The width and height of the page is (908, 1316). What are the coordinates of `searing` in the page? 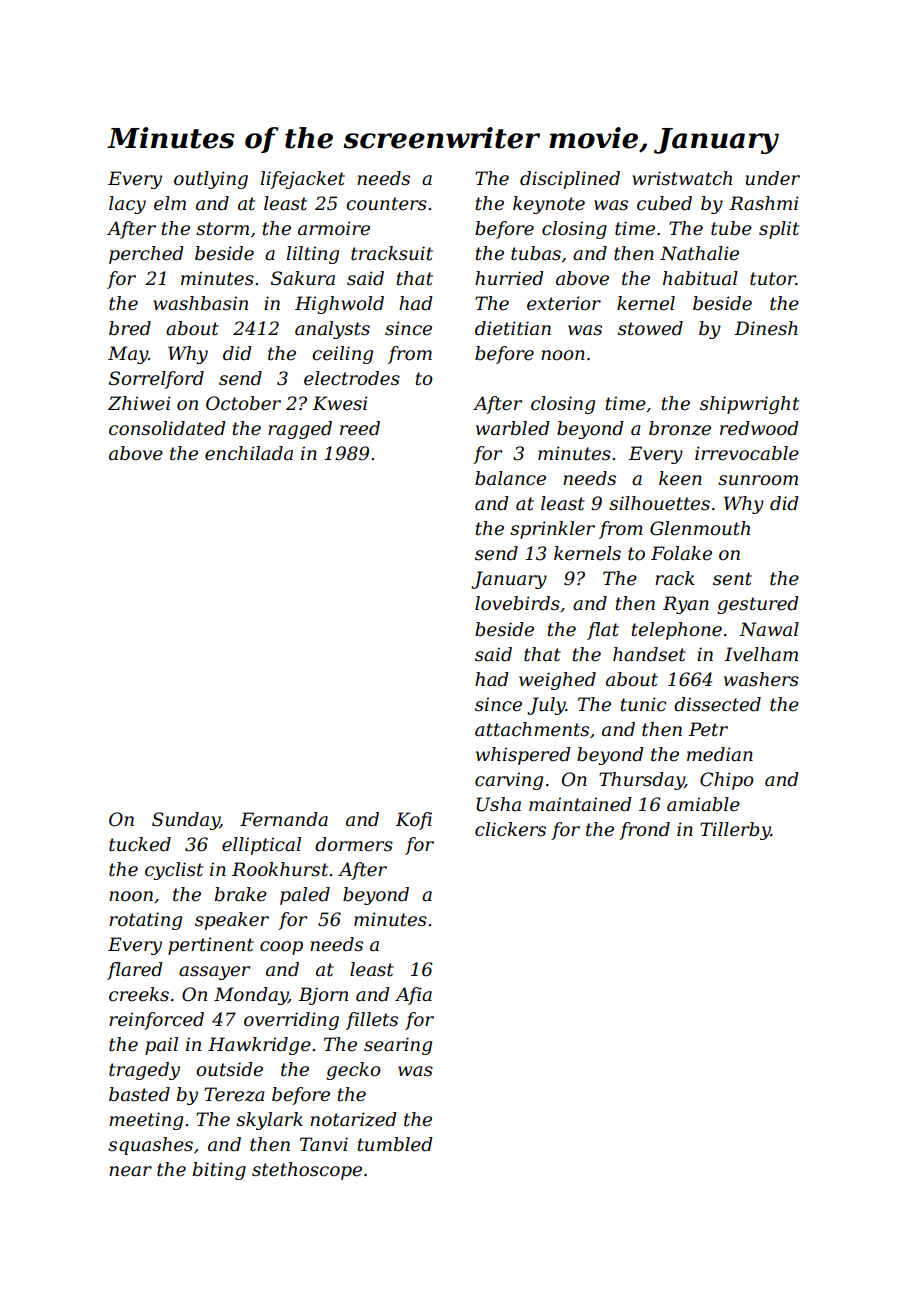 It's located at (398, 1046).
